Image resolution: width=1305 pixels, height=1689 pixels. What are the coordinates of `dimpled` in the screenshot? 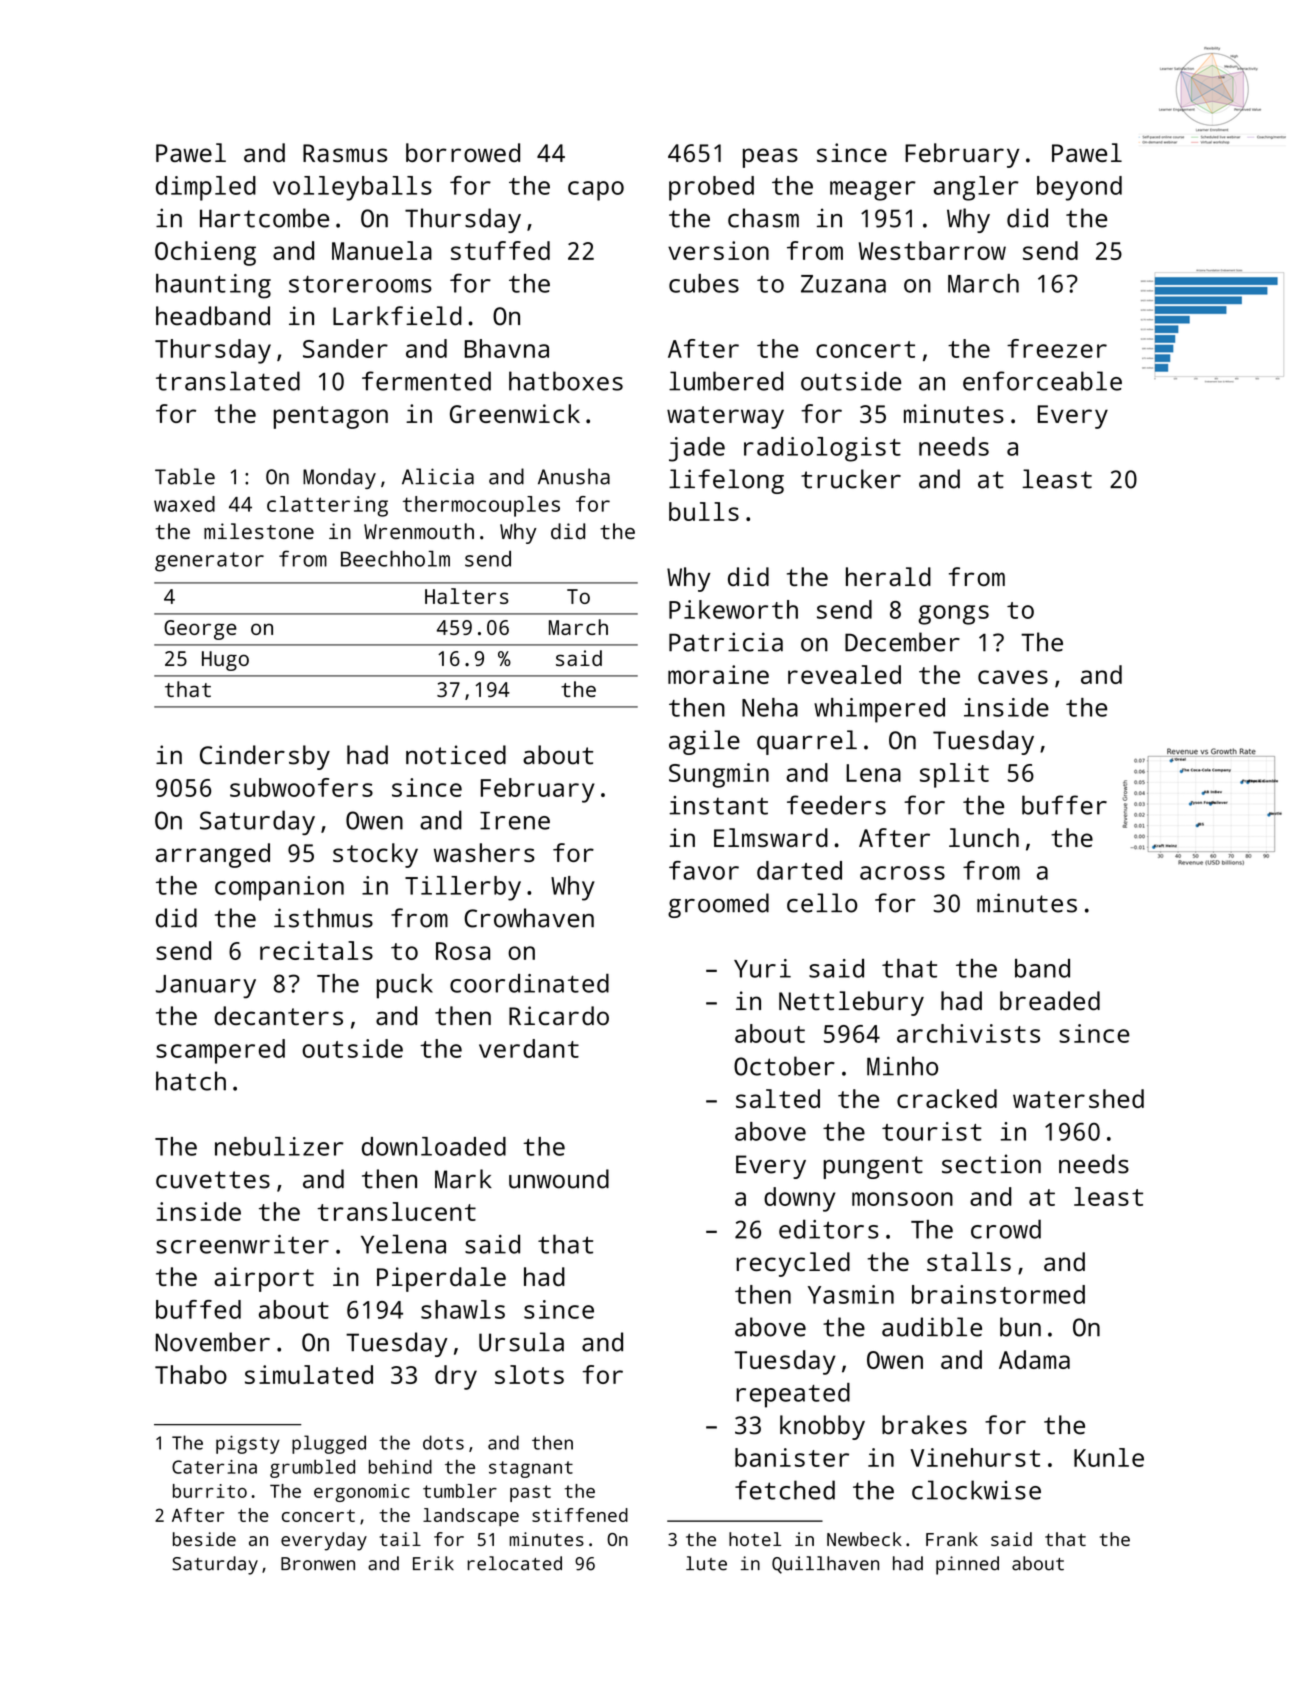 It's located at (206, 188).
